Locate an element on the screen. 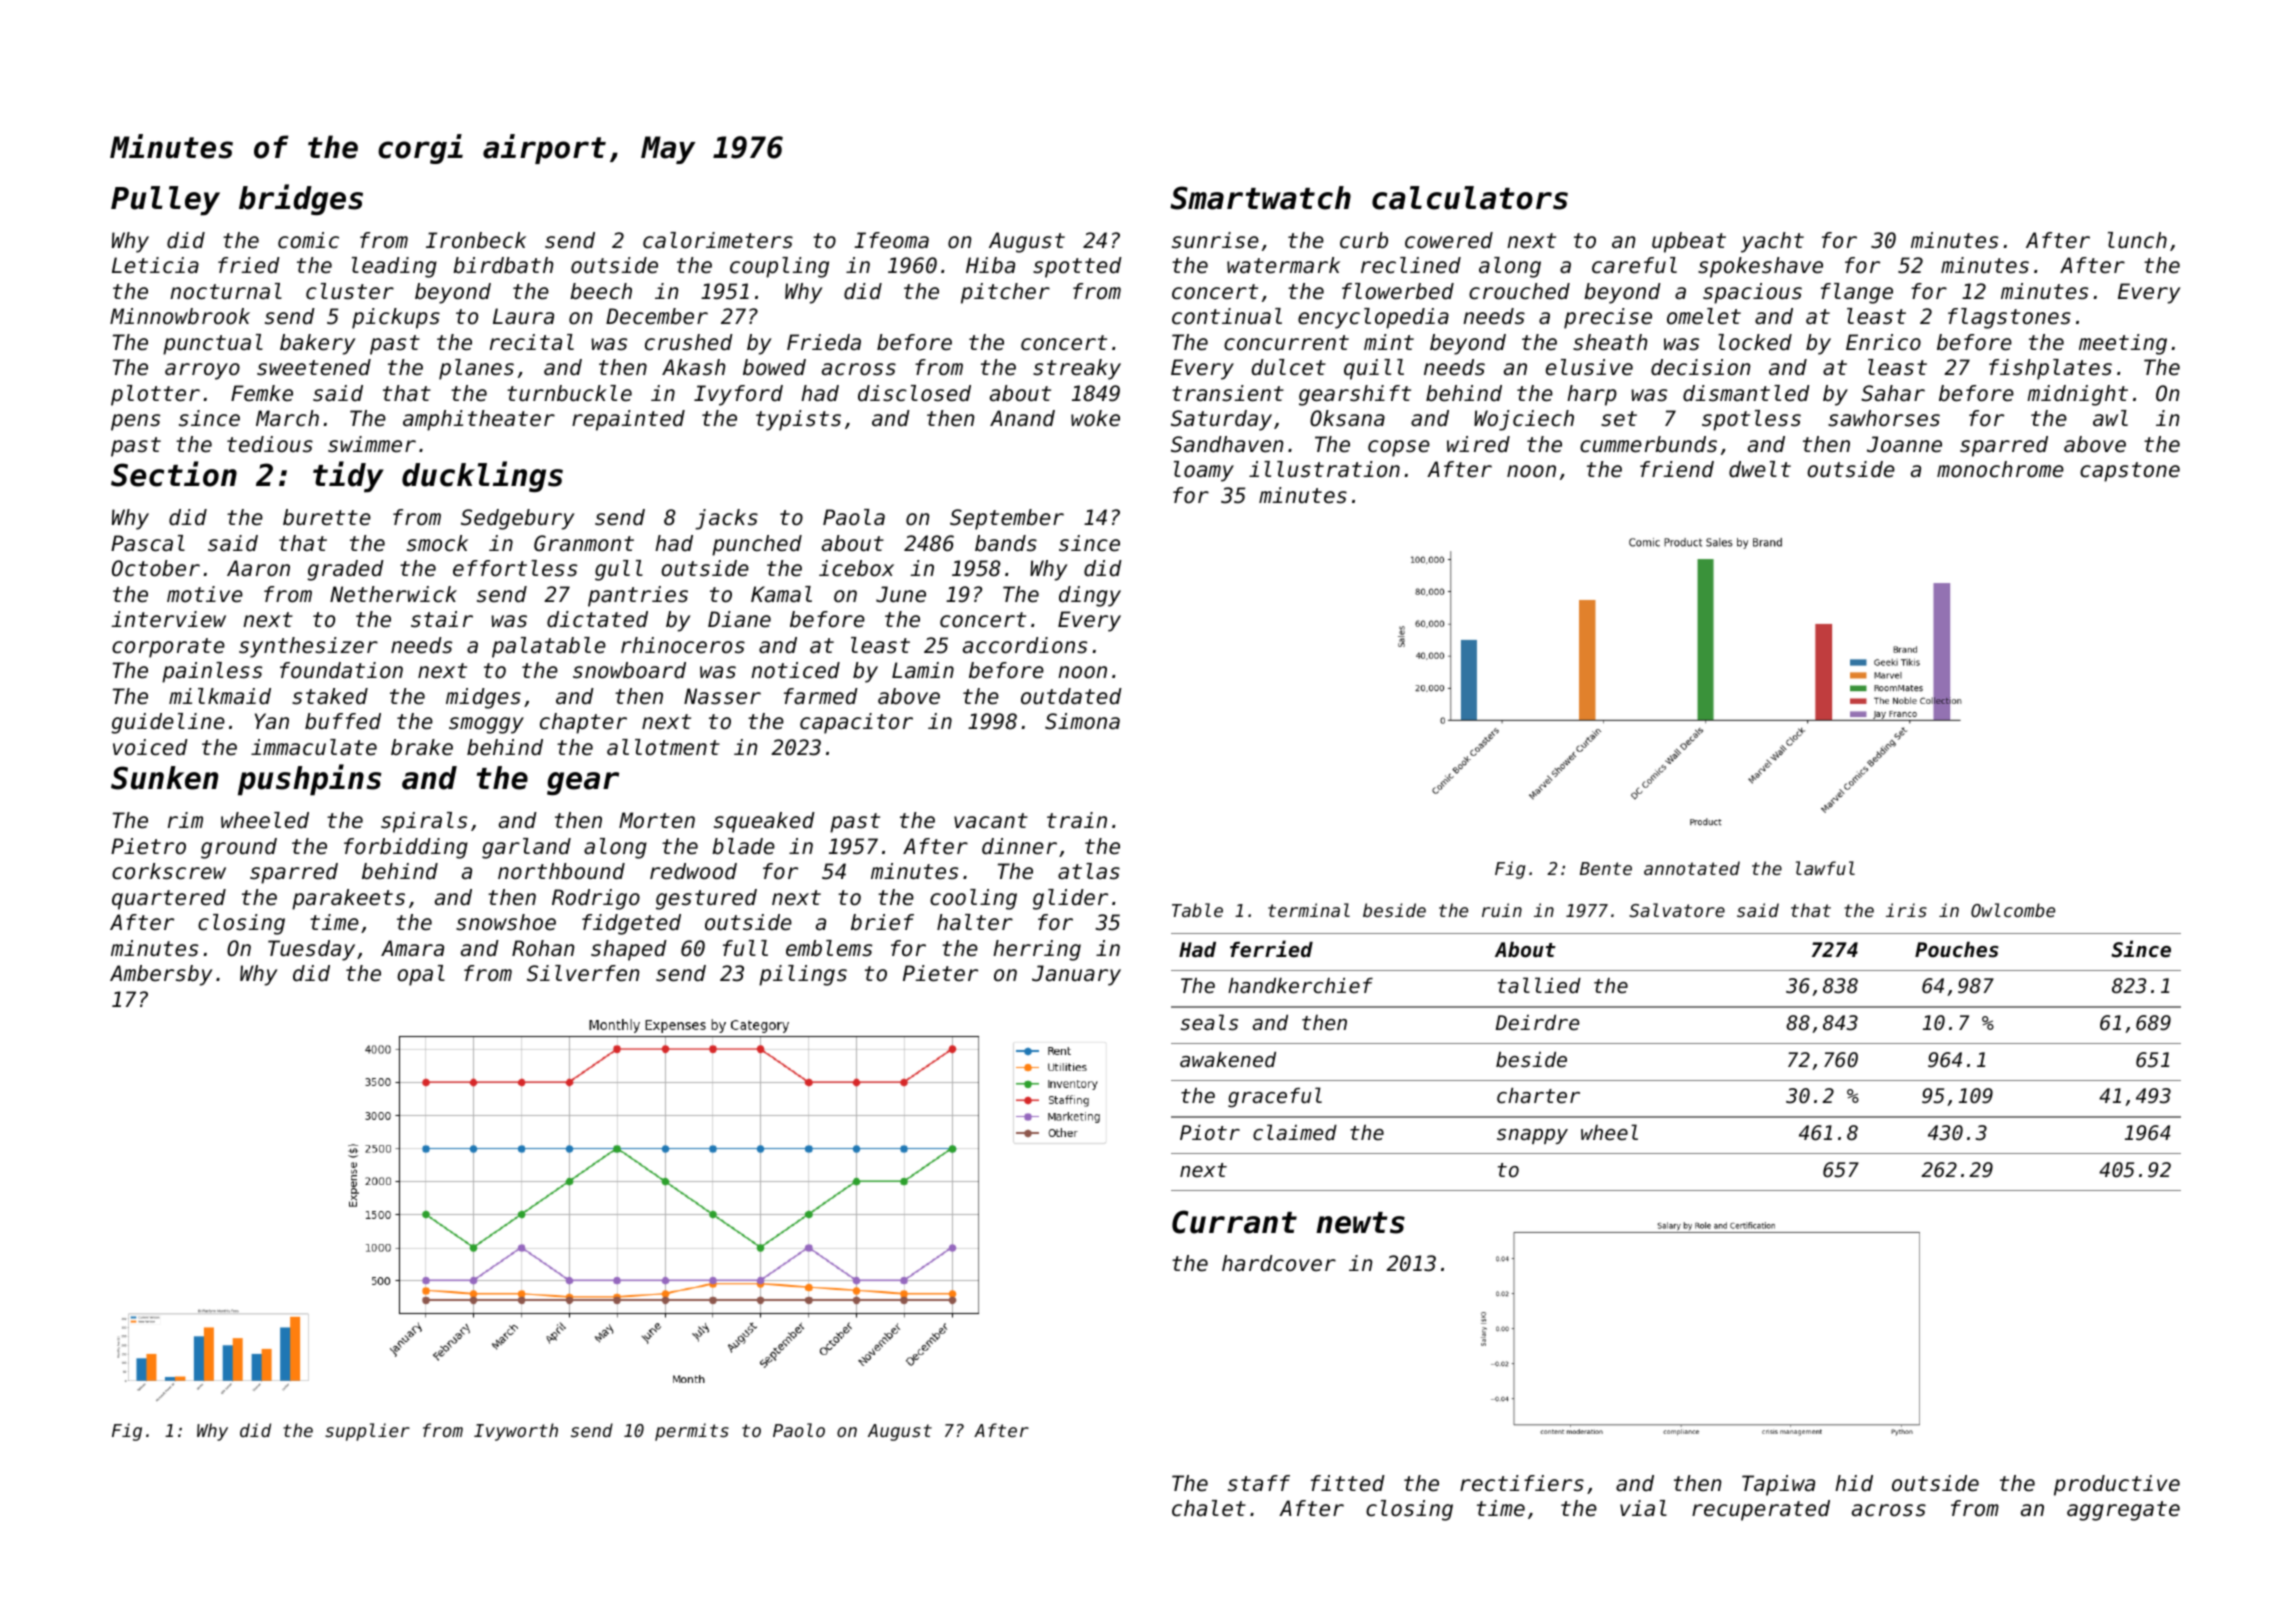 The height and width of the screenshot is (1620, 2292). capstone is located at coordinates (2130, 472).
